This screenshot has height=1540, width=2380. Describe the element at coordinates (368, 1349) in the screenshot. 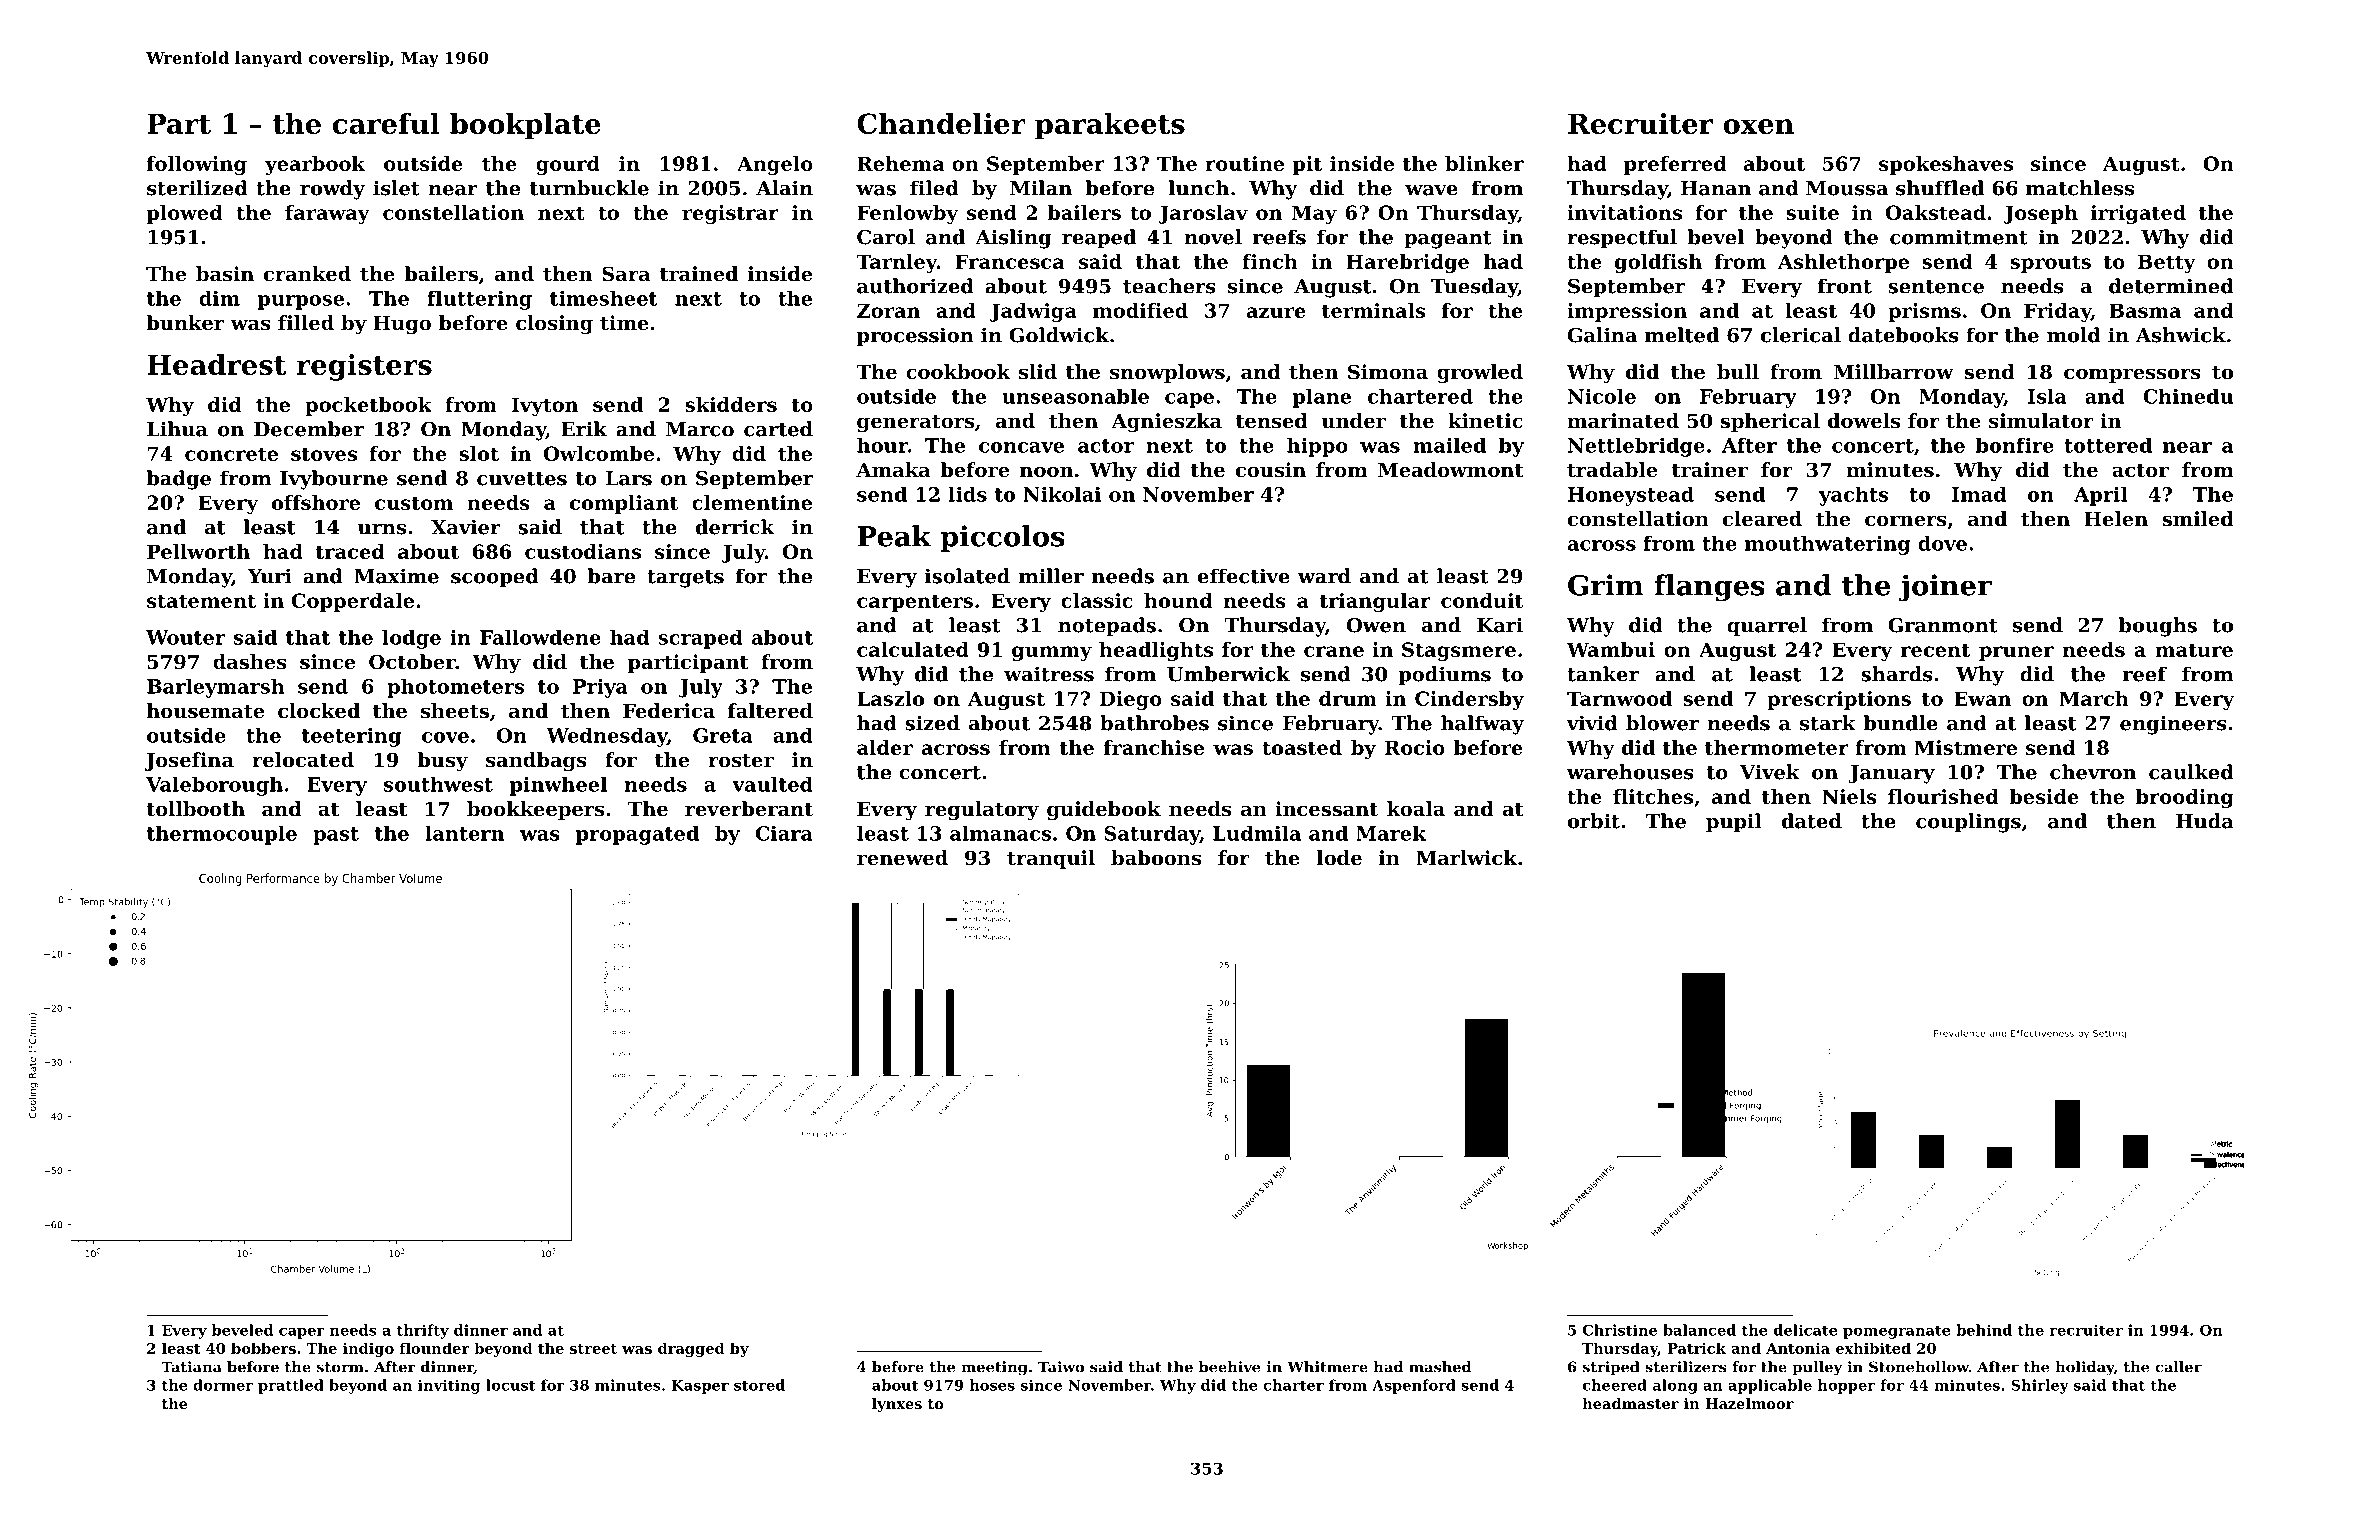

I see `indigo` at that location.
